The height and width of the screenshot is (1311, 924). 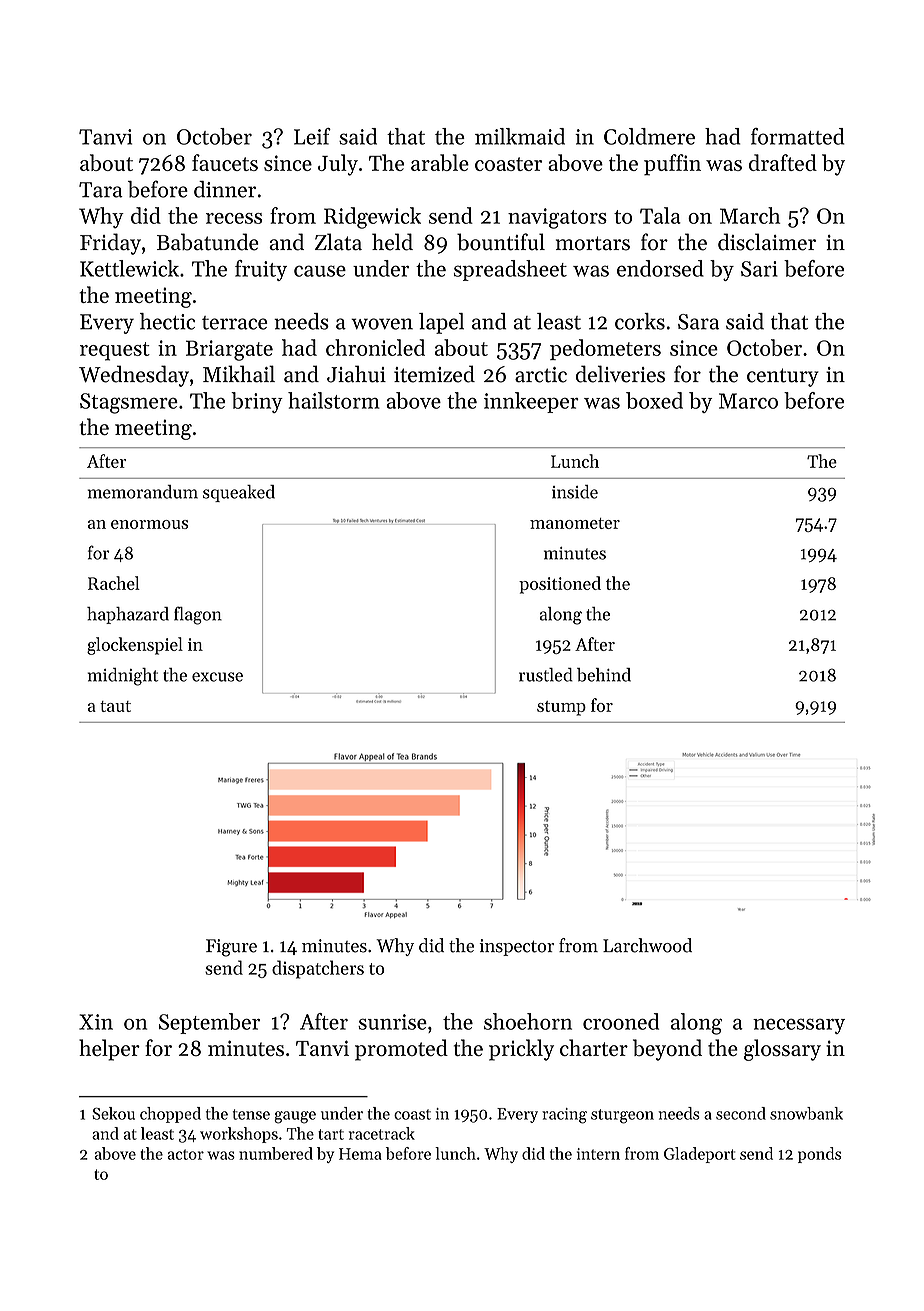 What do you see at coordinates (360, 1154) in the screenshot?
I see `Hema` at bounding box center [360, 1154].
